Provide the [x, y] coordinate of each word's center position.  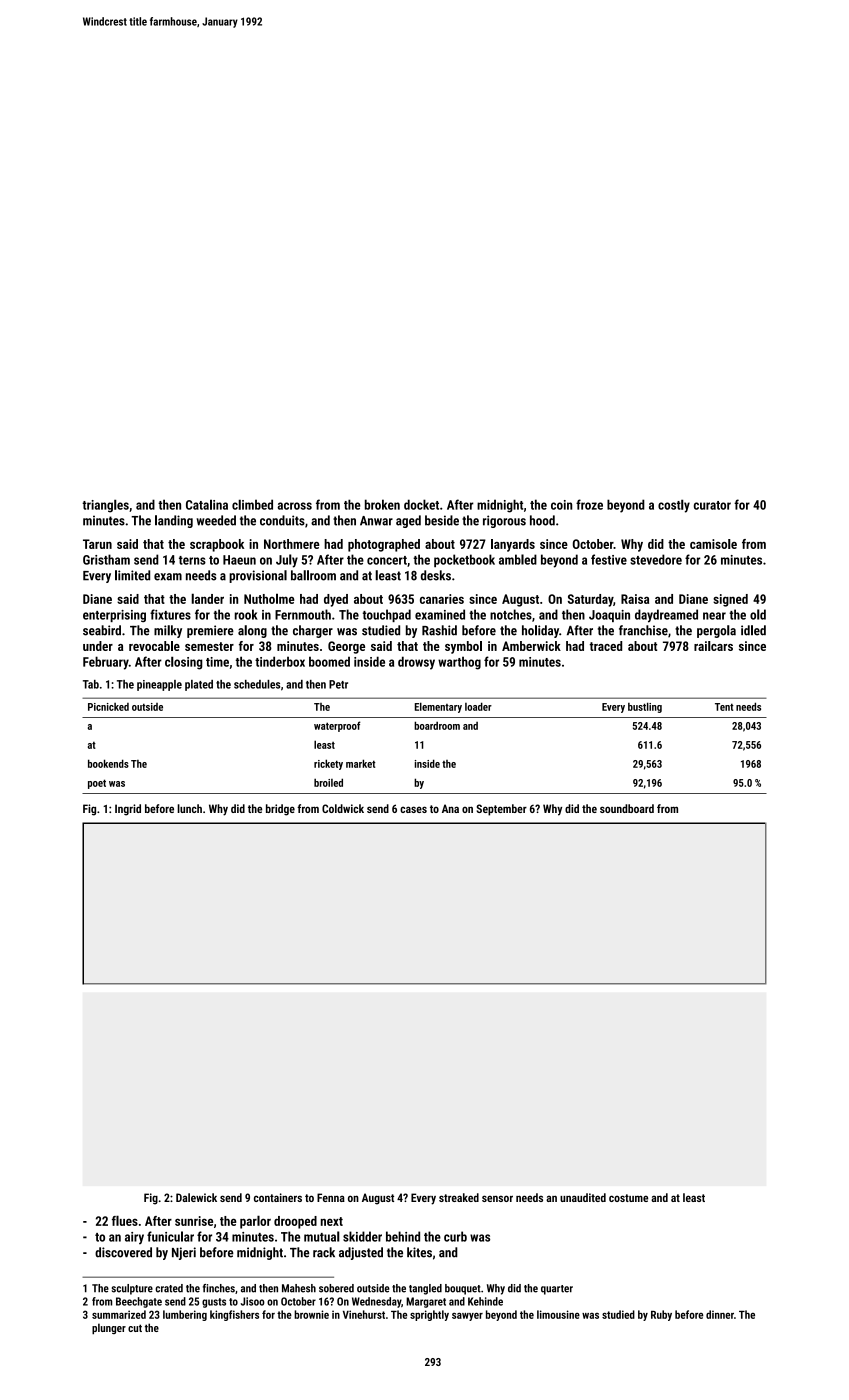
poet [97, 784]
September [501, 810]
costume [628, 1198]
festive [609, 559]
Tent [724, 707]
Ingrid [128, 810]
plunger [109, 1328]
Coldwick [343, 808]
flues [125, 1220]
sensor [497, 1198]
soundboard [627, 808]
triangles [105, 506]
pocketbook [464, 560]
